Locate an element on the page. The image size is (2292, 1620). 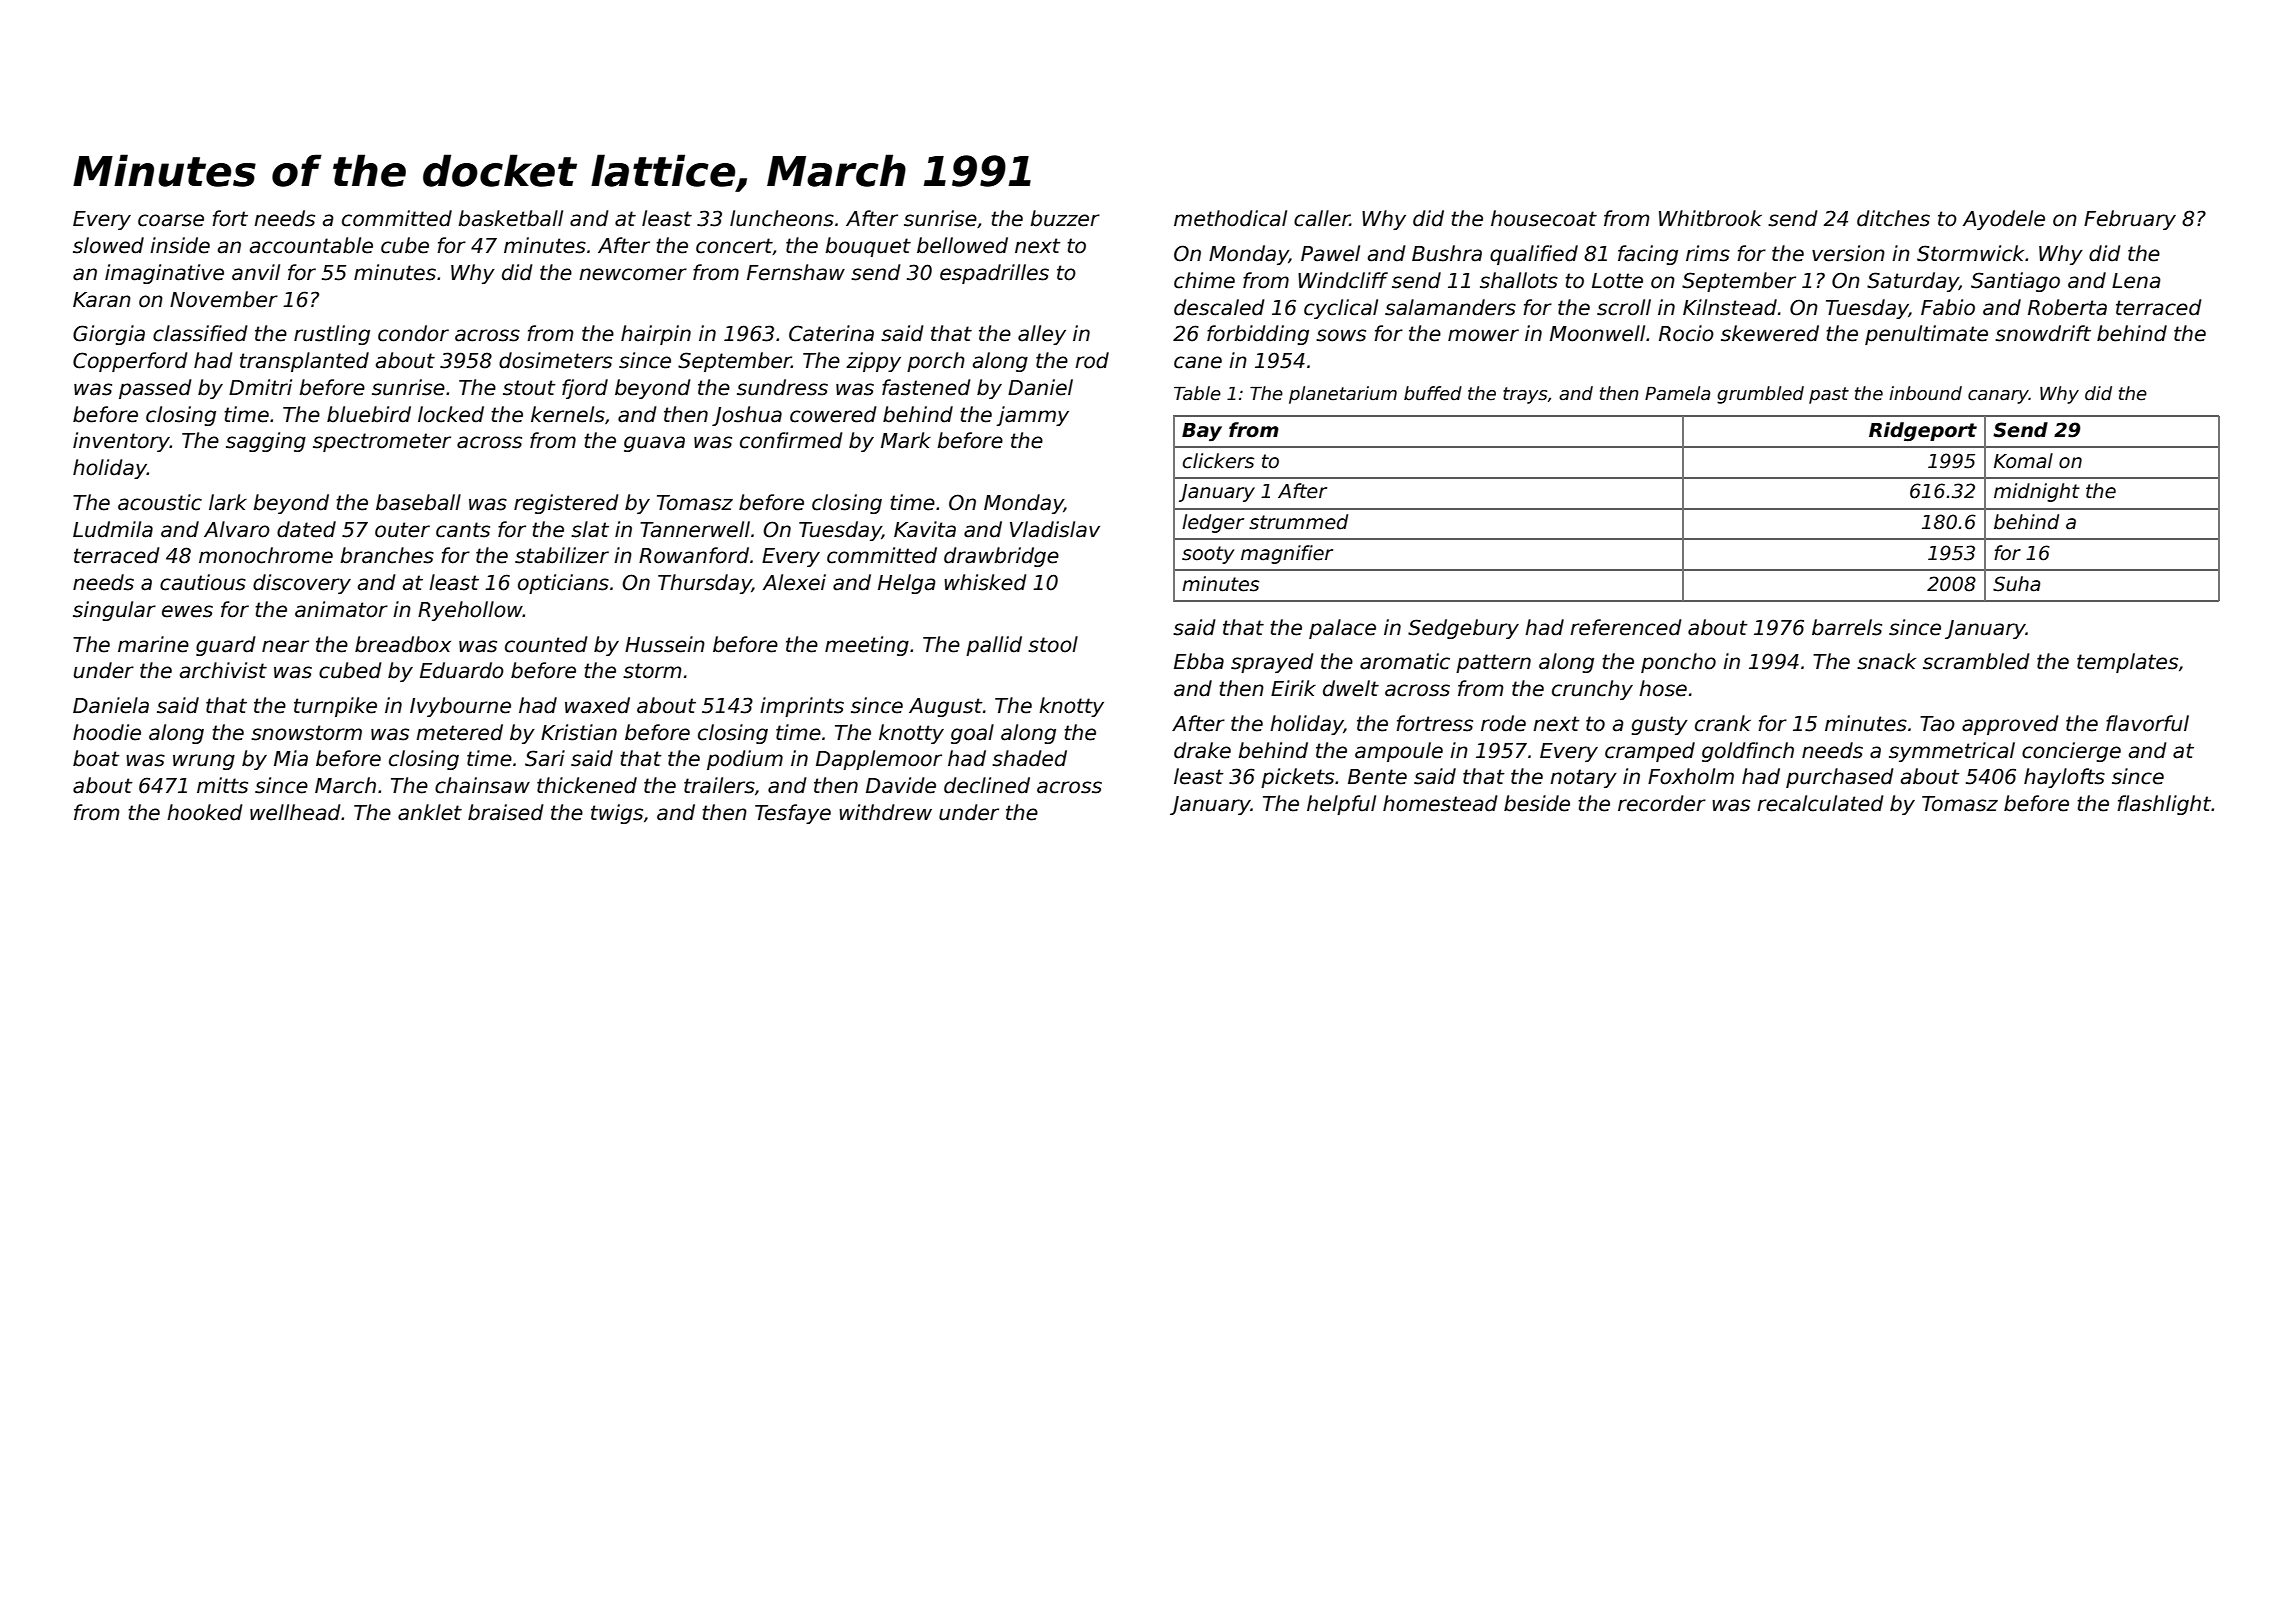
buzzer is located at coordinates (1065, 218).
